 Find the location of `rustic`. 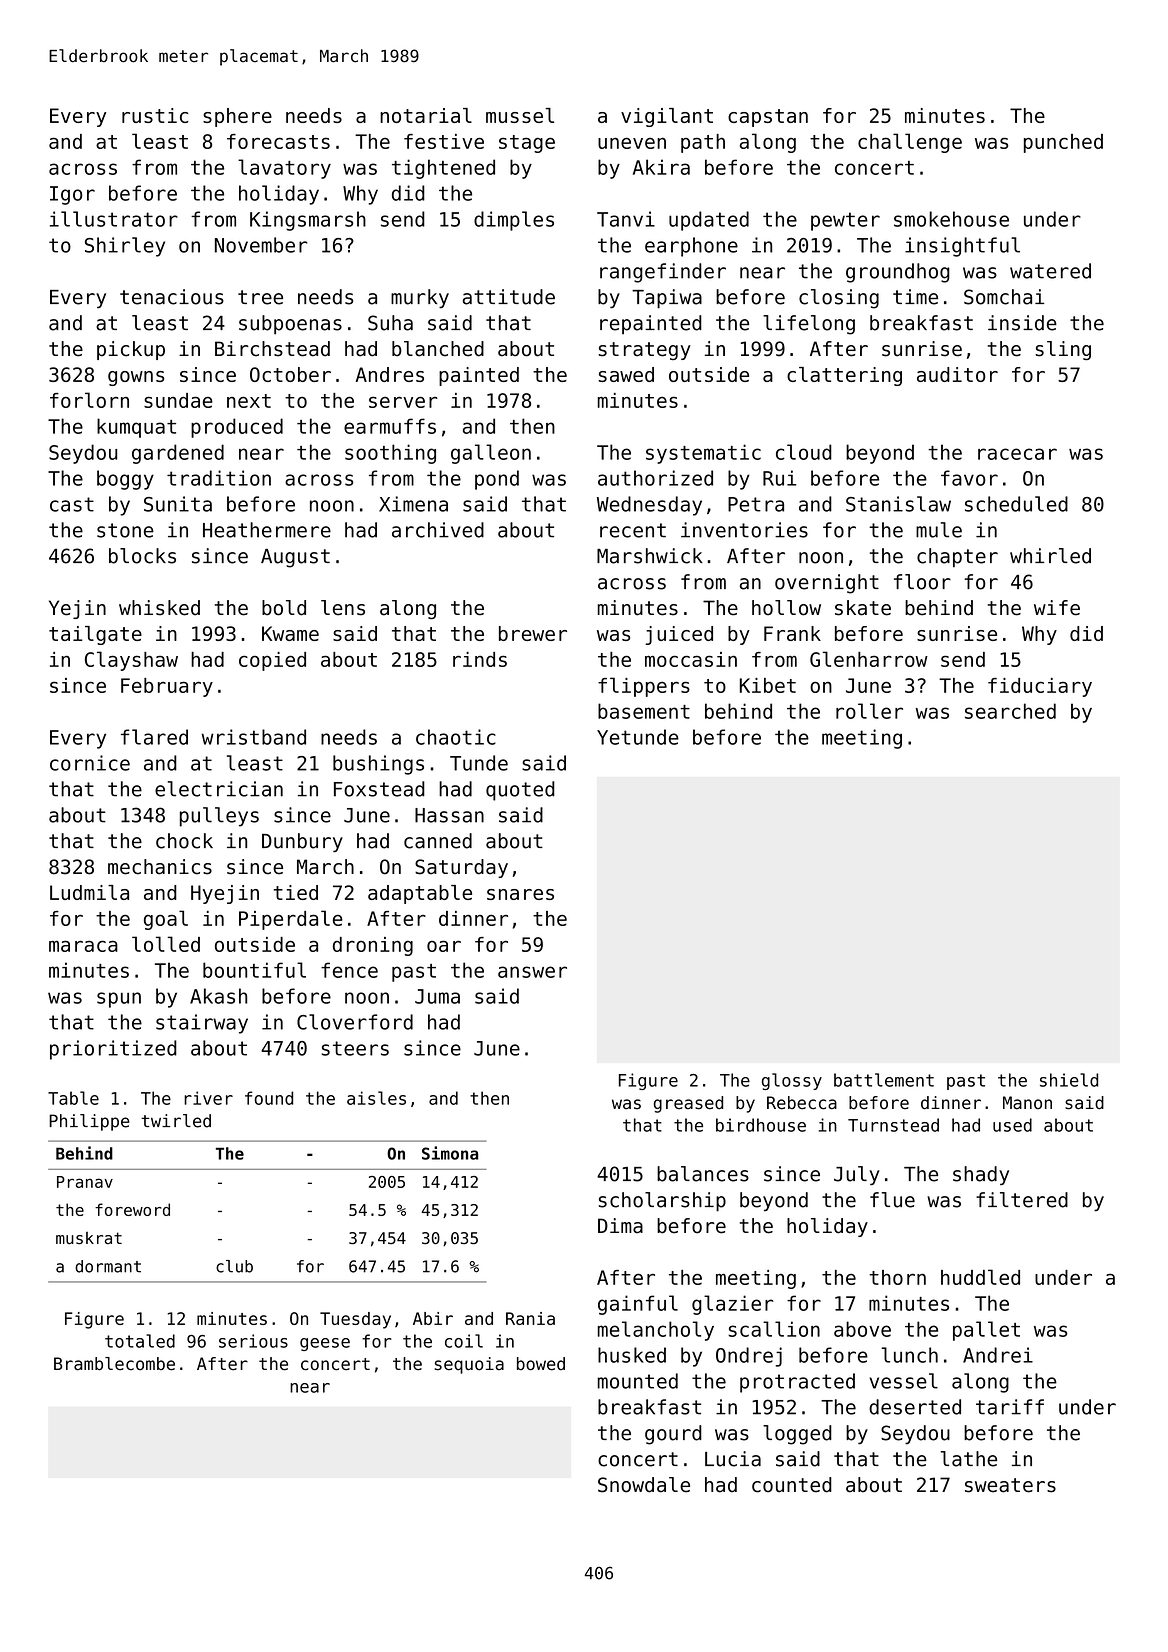

rustic is located at coordinates (155, 115).
